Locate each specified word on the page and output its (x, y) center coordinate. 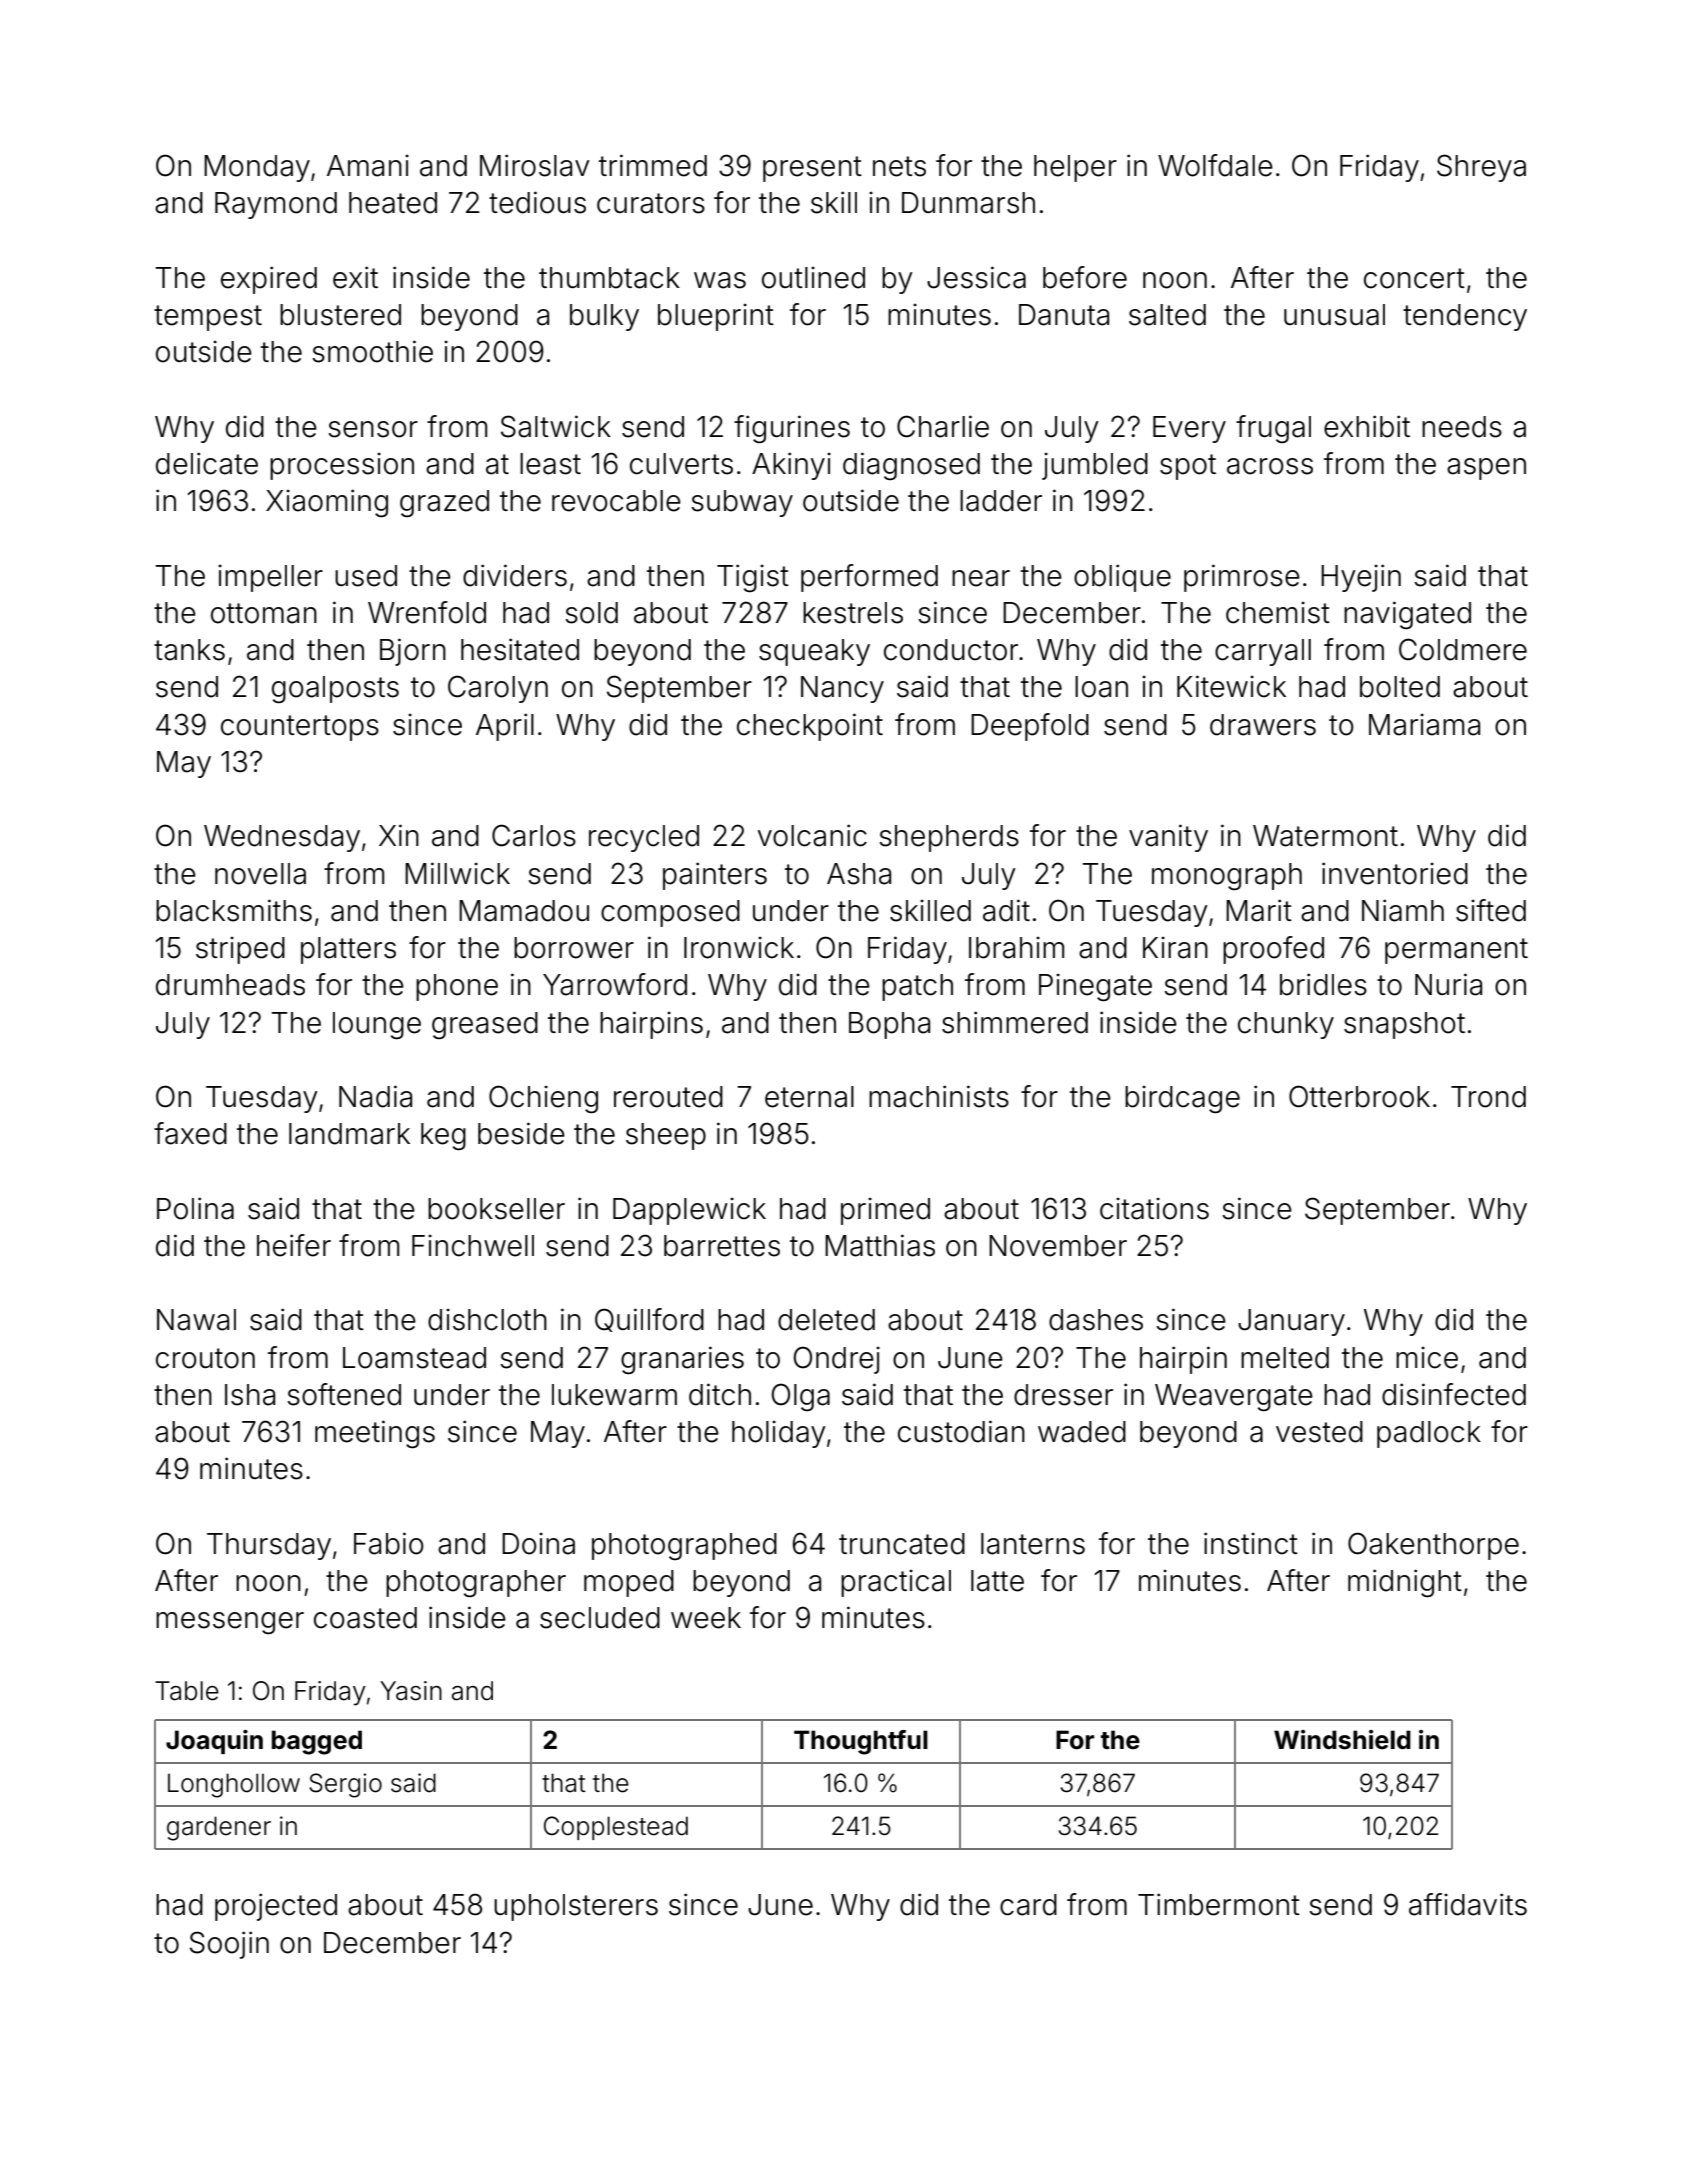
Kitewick (1231, 686)
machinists (939, 1096)
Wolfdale (1215, 165)
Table (187, 1691)
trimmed (653, 165)
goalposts (335, 689)
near (981, 578)
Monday (257, 168)
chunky (1286, 1025)
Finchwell (473, 1246)
